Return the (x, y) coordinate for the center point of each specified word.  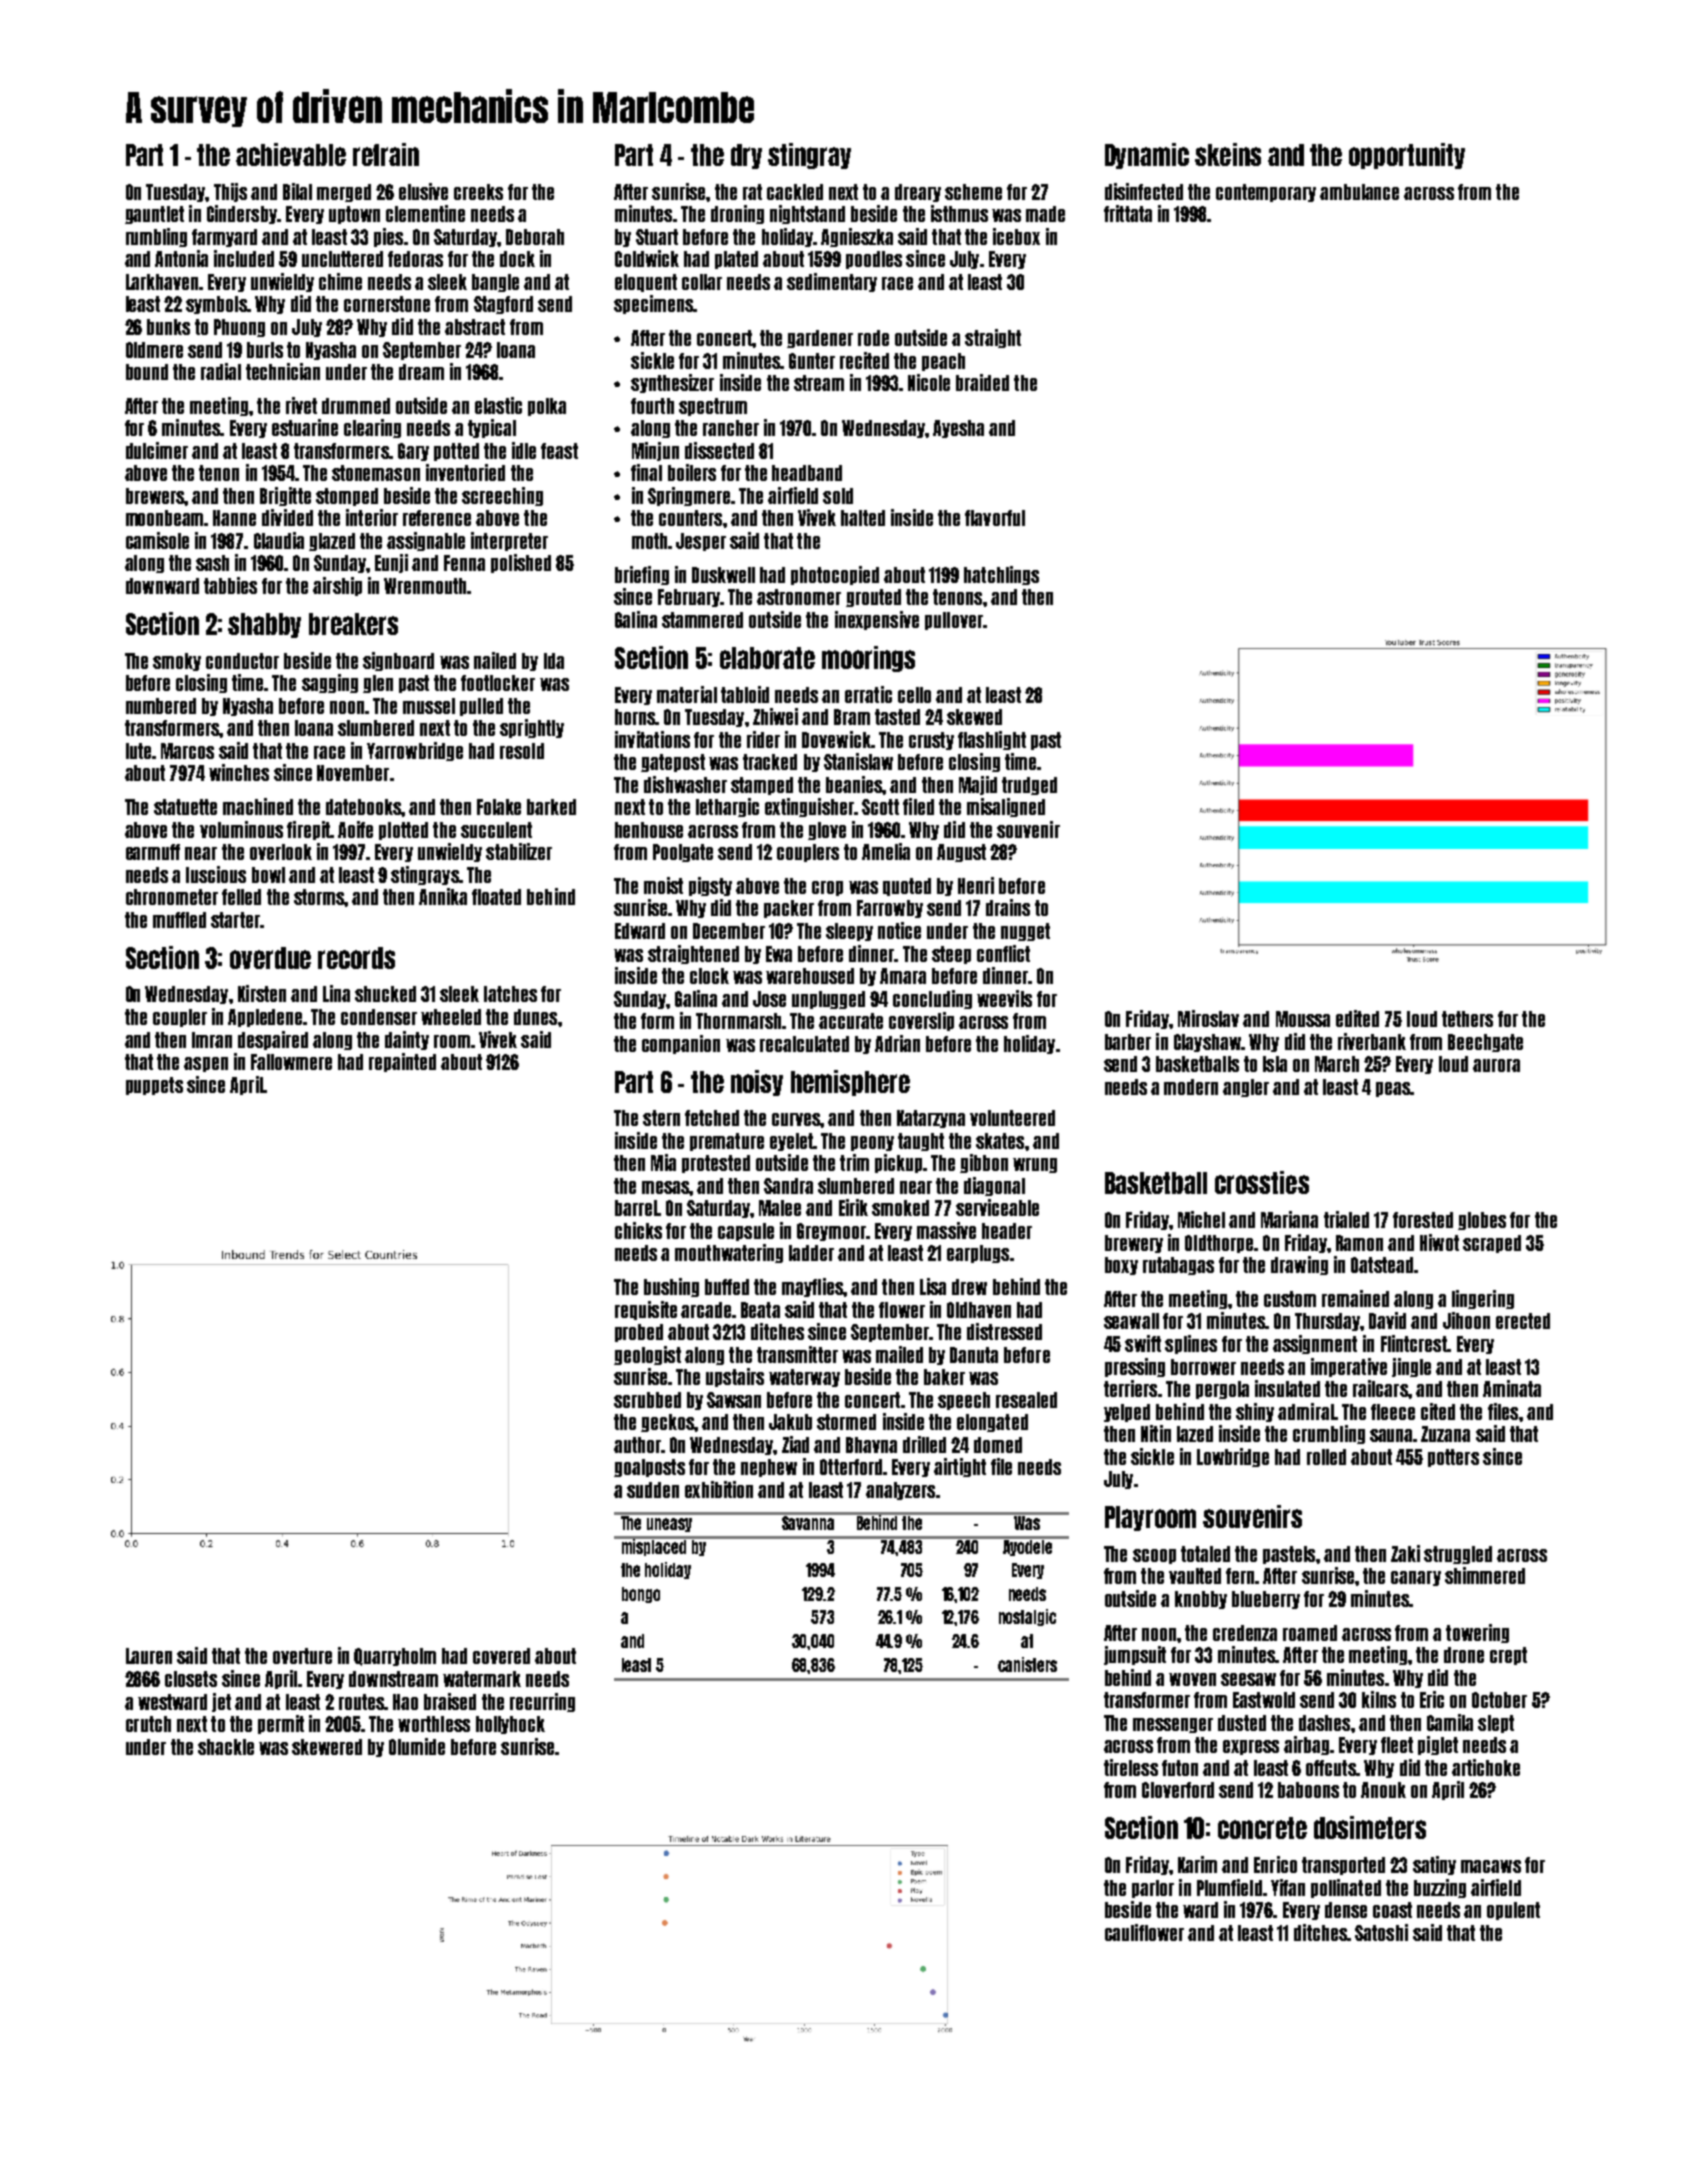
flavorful (995, 518)
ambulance (1359, 192)
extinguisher (809, 807)
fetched (712, 1118)
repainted (402, 1062)
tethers (1467, 1019)
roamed (1310, 1633)
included (244, 258)
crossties (1262, 1182)
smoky (177, 662)
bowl (268, 875)
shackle (226, 1747)
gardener (820, 339)
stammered (702, 620)
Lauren (149, 1656)
